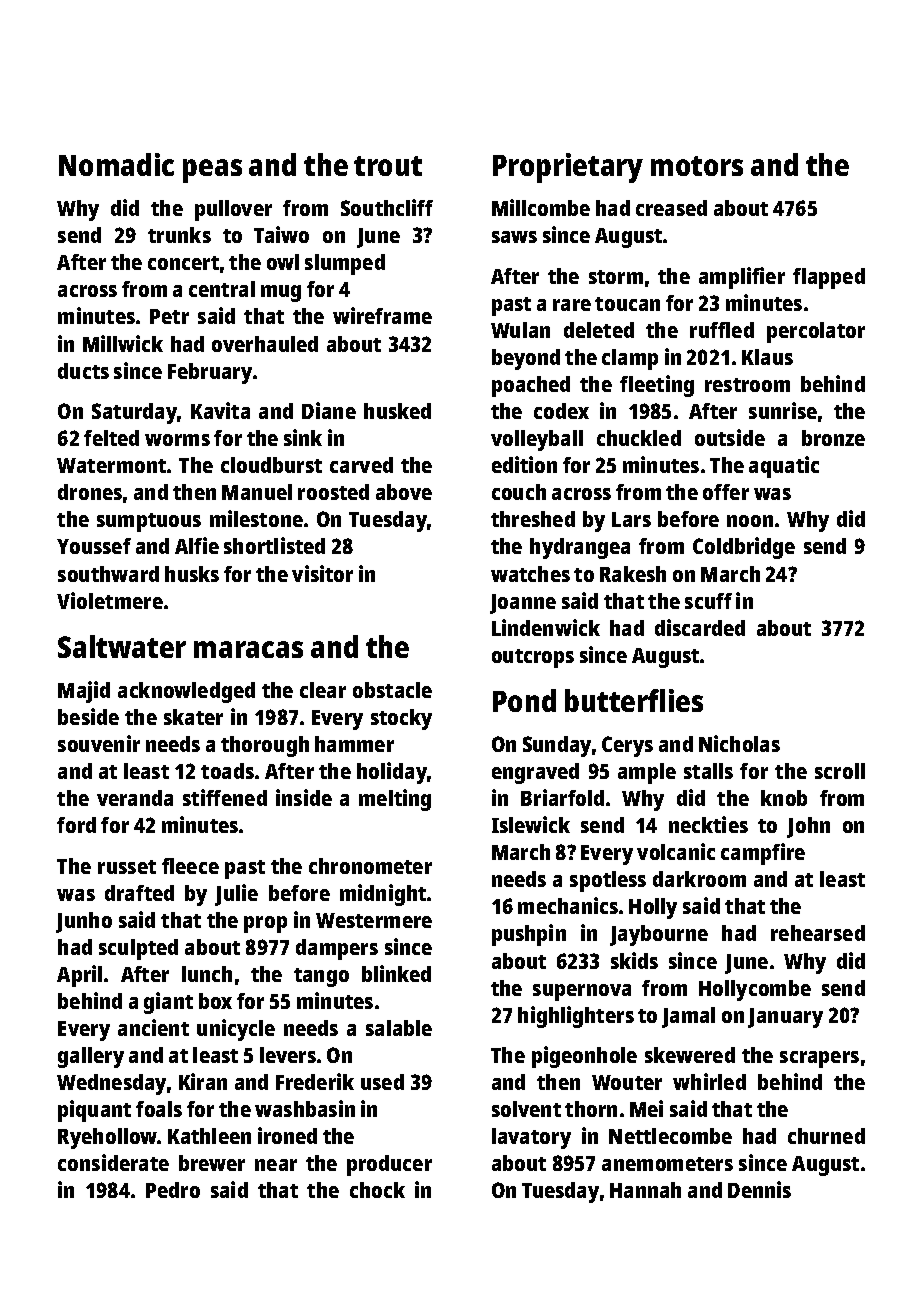 The image size is (924, 1311). I want to click on scroll, so click(840, 771).
